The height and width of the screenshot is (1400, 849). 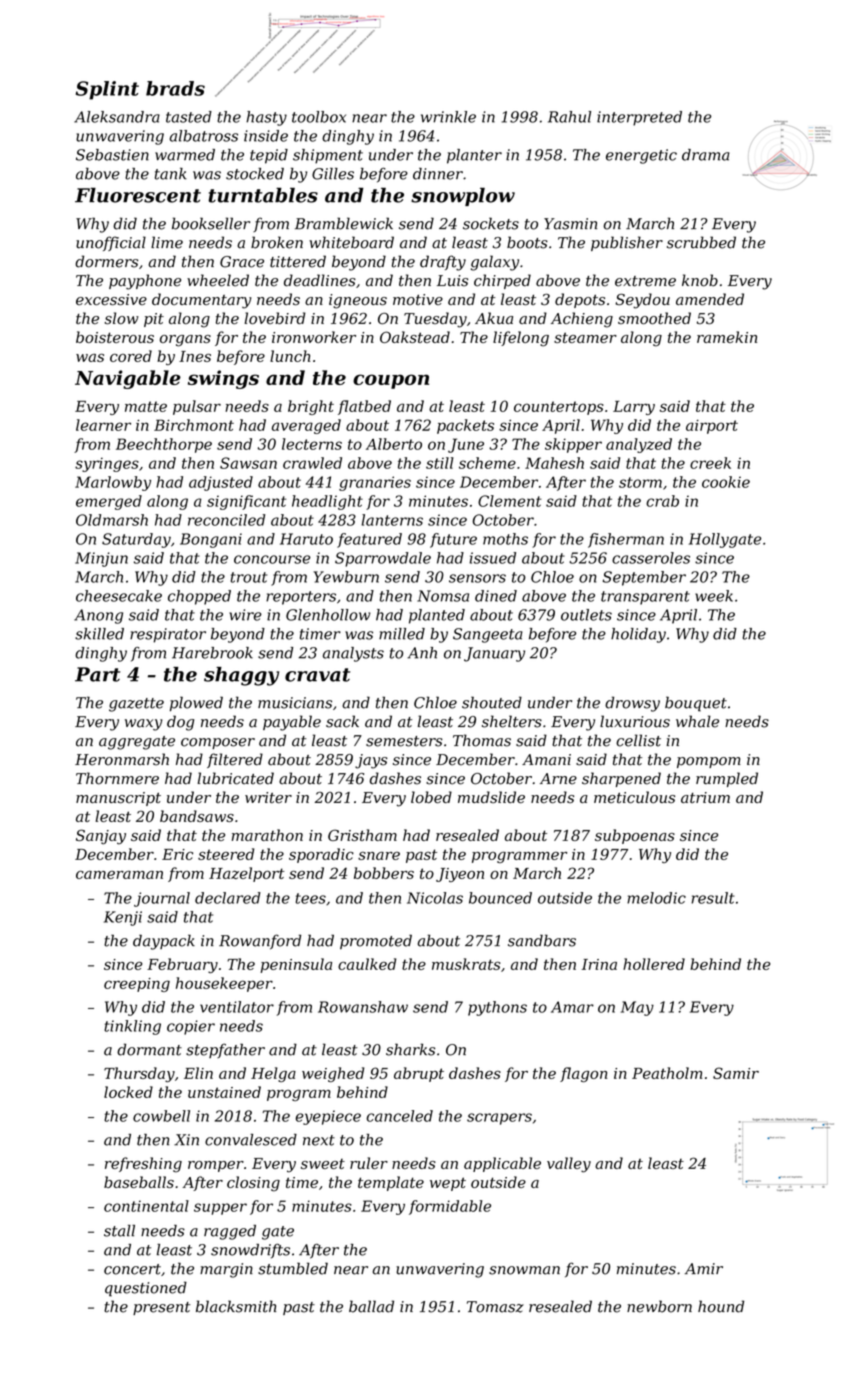 I want to click on hollered, so click(x=654, y=964).
